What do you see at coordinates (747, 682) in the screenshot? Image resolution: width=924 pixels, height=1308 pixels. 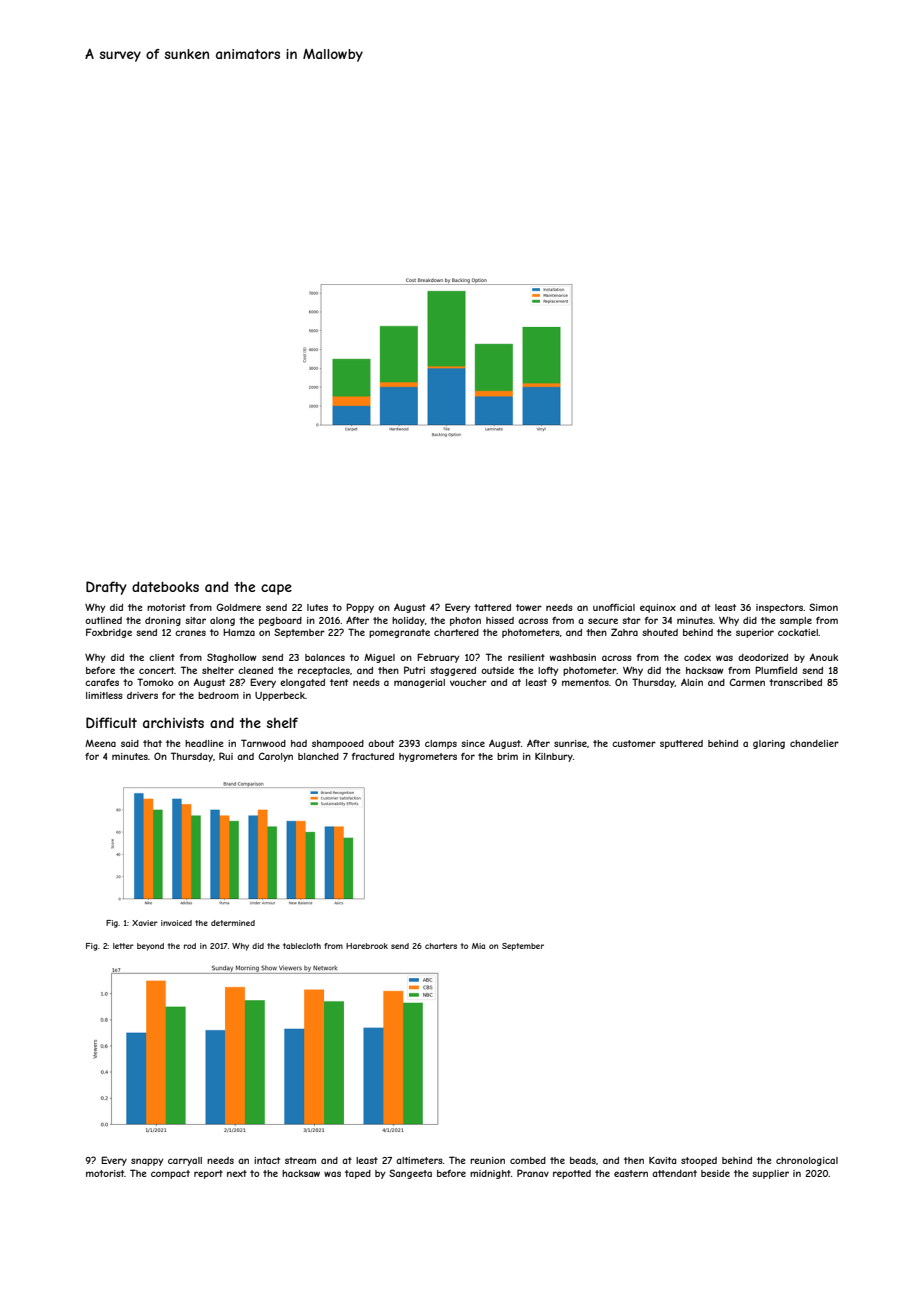 I see `Carmen` at bounding box center [747, 682].
